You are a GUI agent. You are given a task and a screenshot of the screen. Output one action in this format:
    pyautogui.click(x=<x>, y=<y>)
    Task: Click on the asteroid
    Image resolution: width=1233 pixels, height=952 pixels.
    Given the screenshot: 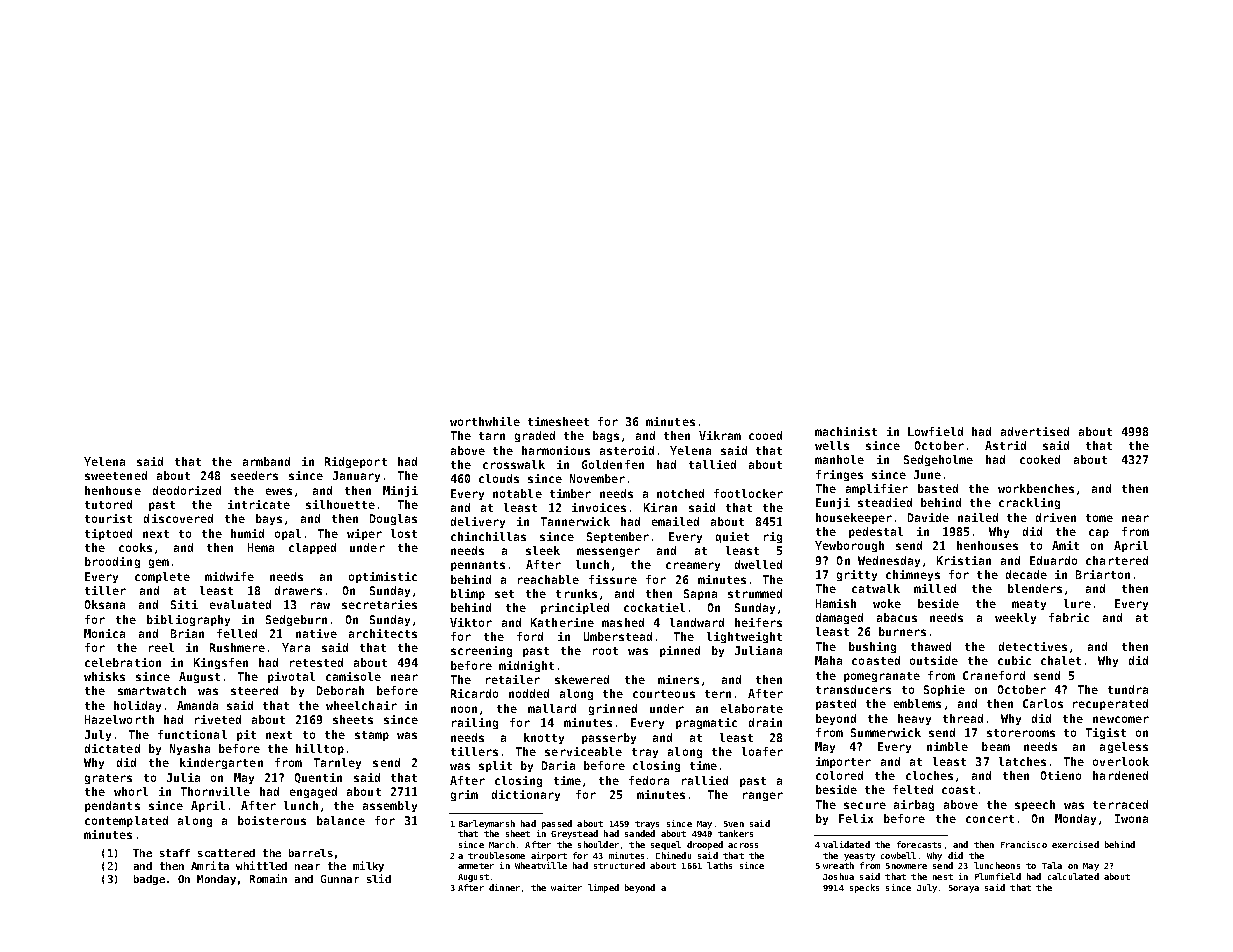 What is the action you would take?
    pyautogui.click(x=627, y=450)
